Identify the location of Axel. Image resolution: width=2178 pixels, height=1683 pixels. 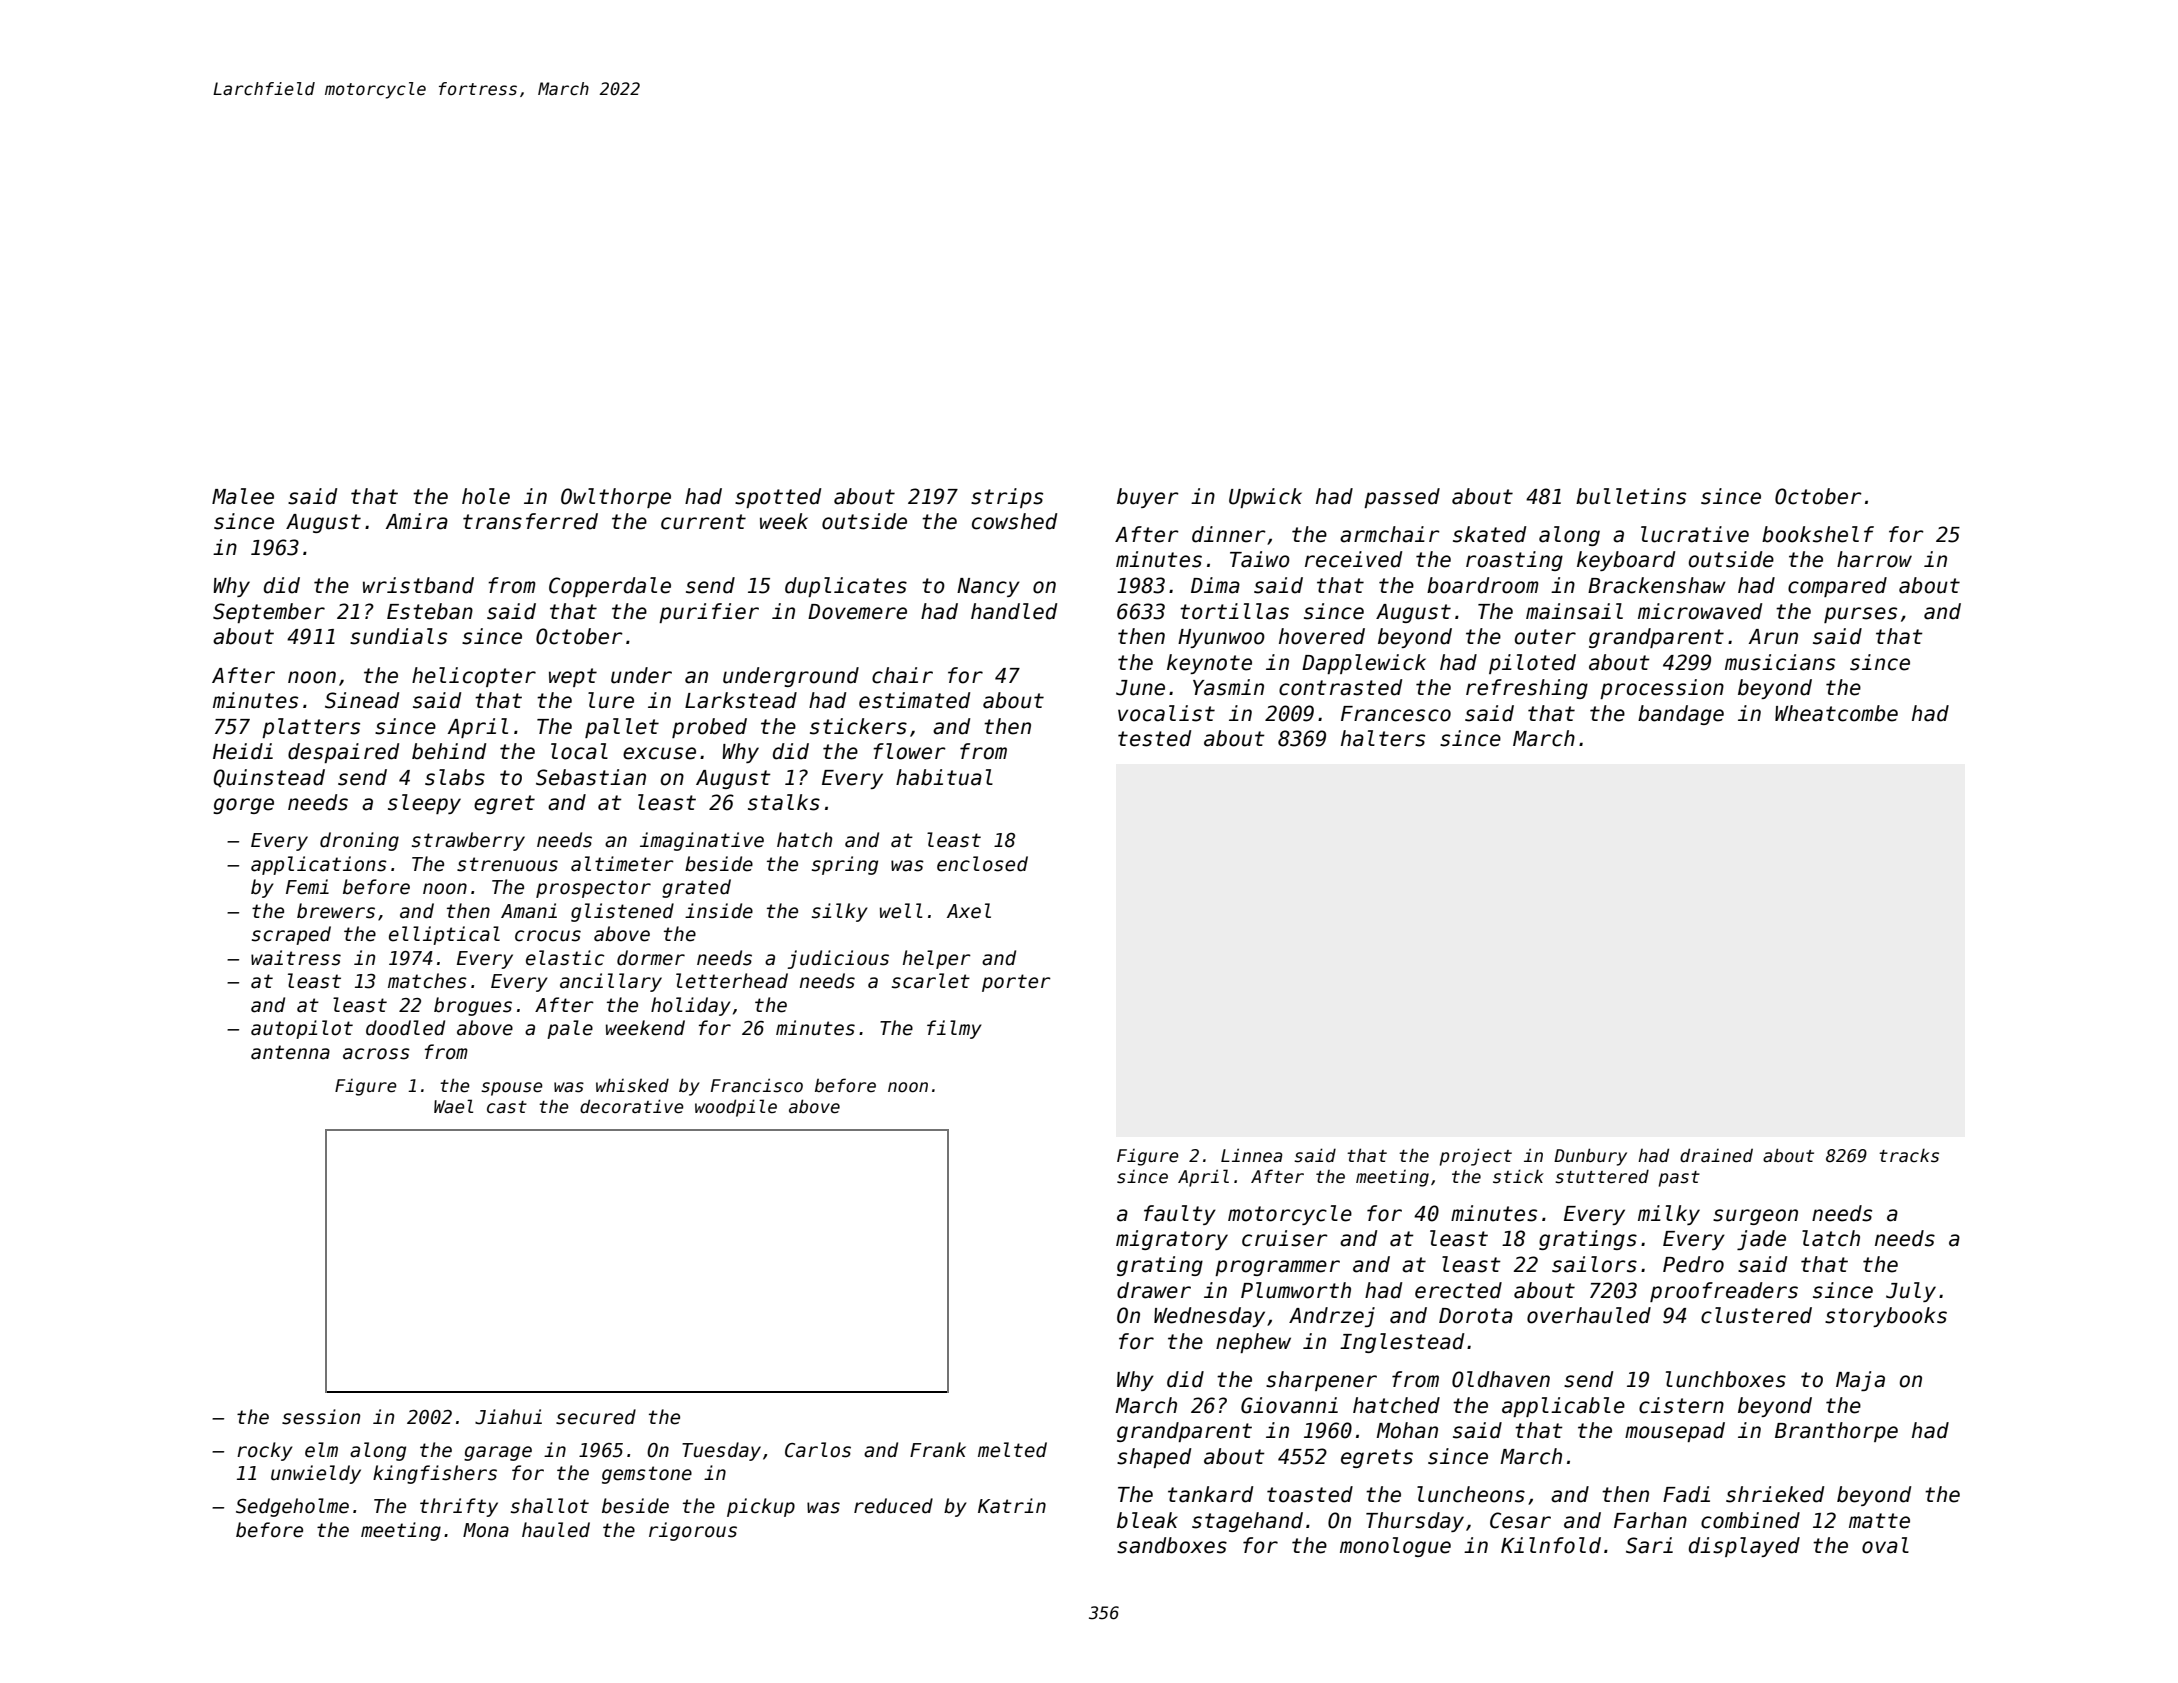
(969, 911).
